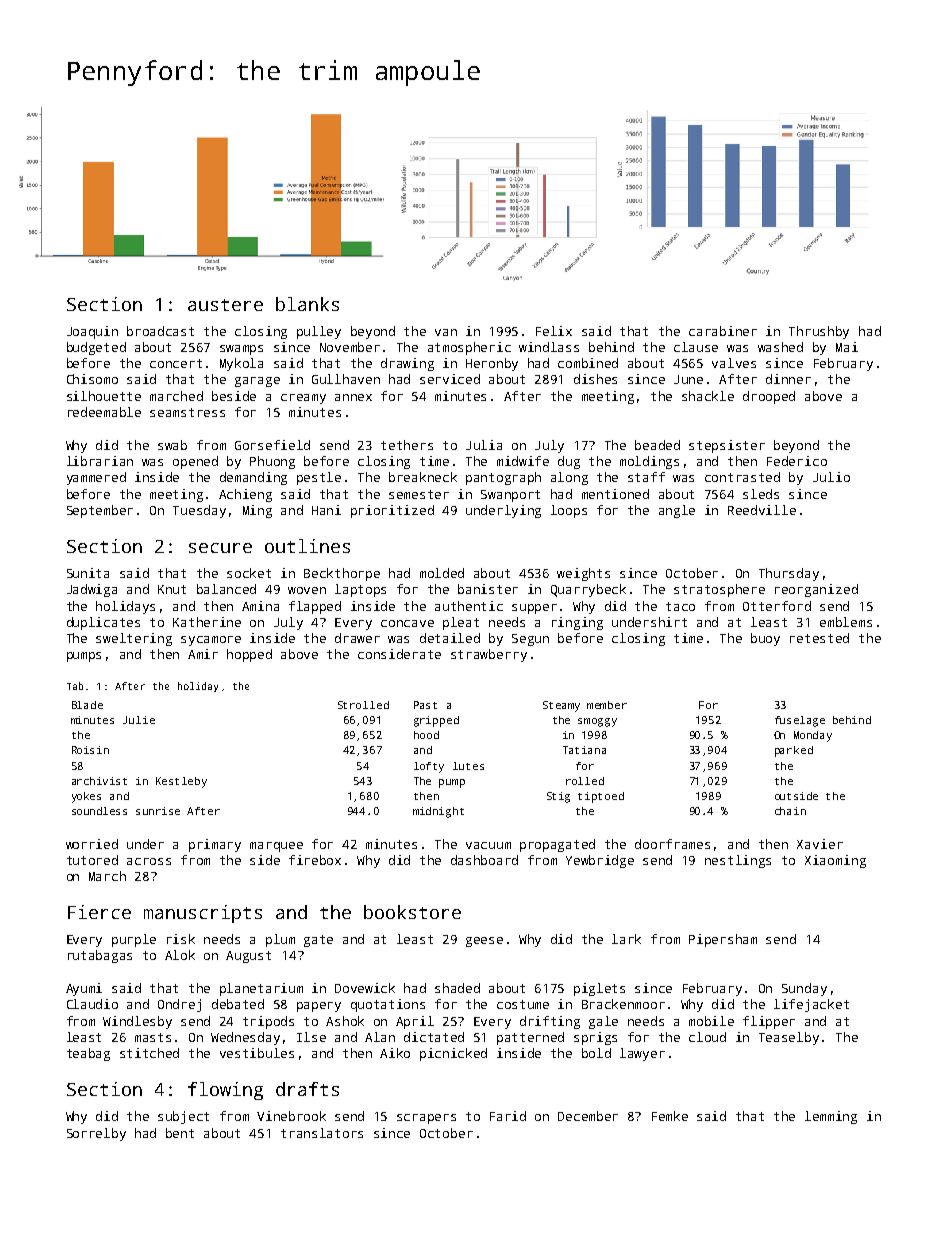 The image size is (952, 1233). Describe the element at coordinates (307, 1089) in the page. I see `drafts` at that location.
